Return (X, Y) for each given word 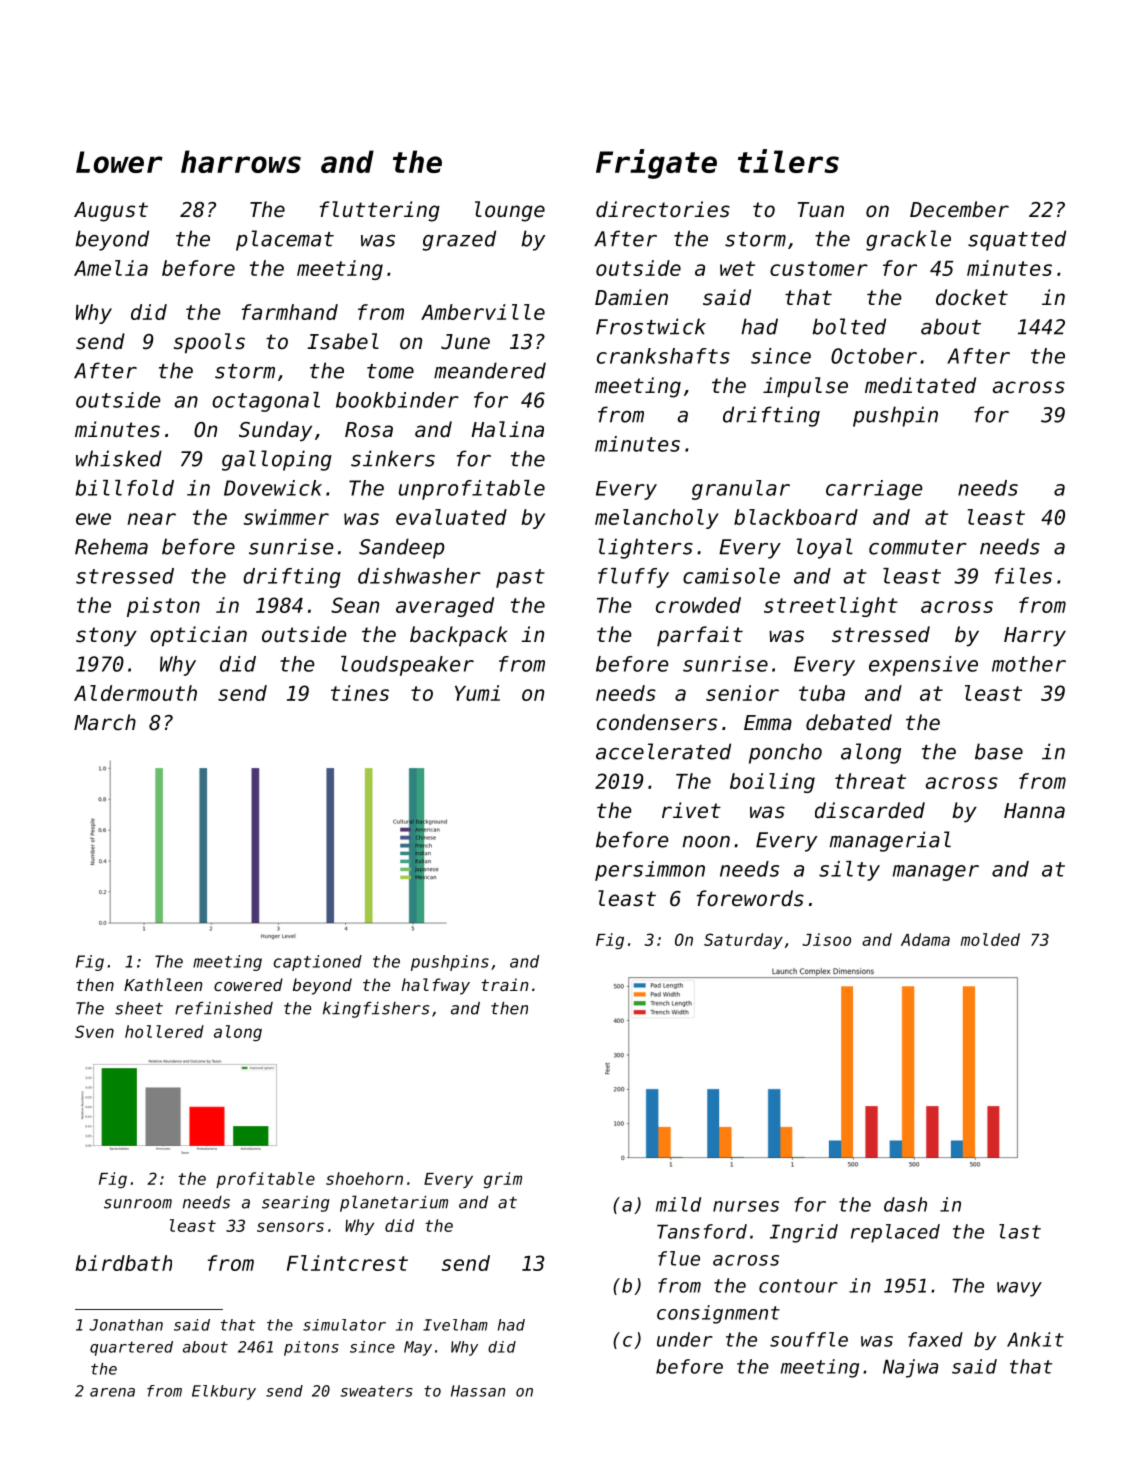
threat (870, 781)
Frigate (656, 164)
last (1020, 1231)
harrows (241, 161)
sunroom (138, 1204)
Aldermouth (135, 693)
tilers (788, 161)
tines (360, 693)
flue (679, 1258)
